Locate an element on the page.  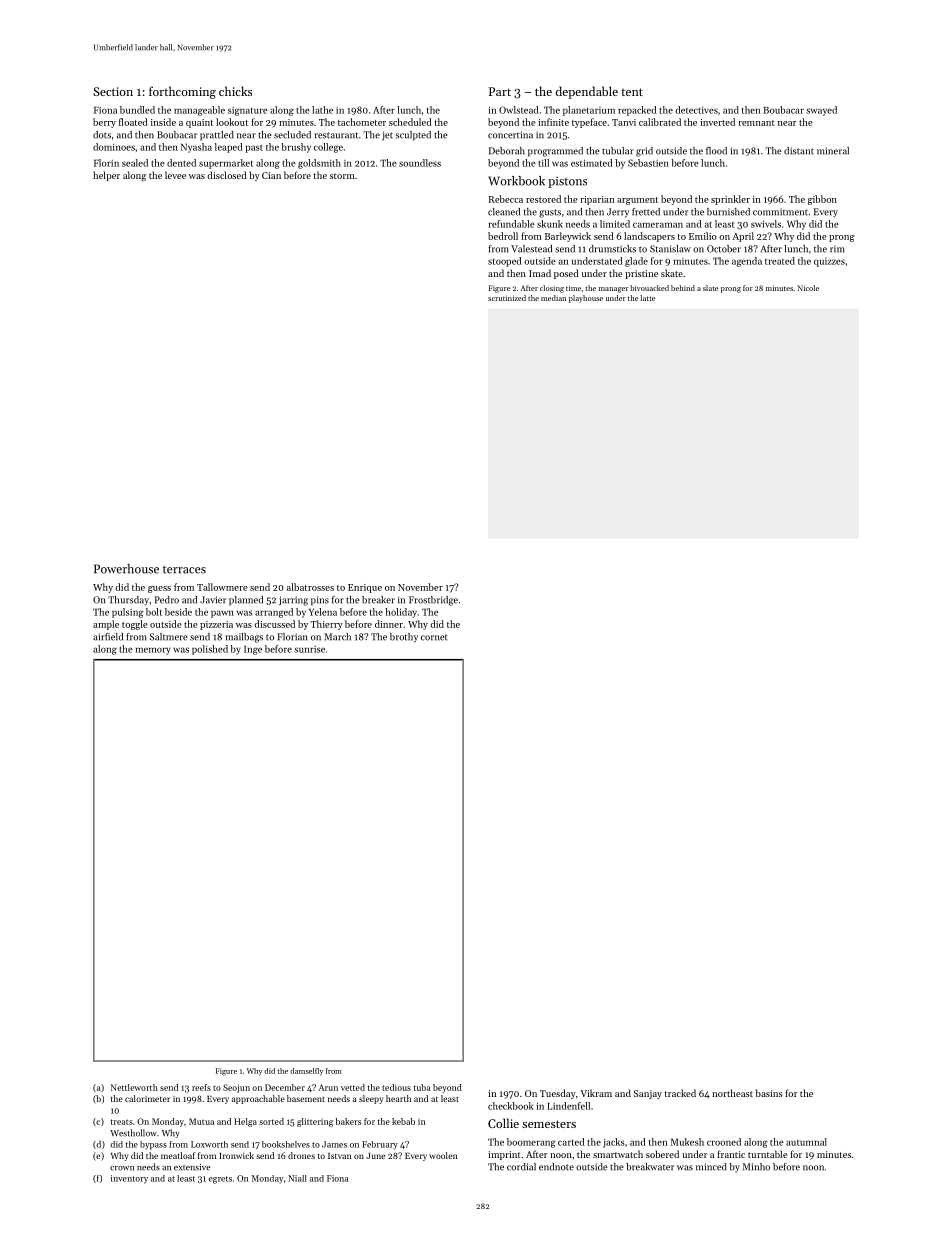
Nicole is located at coordinates (808, 288).
